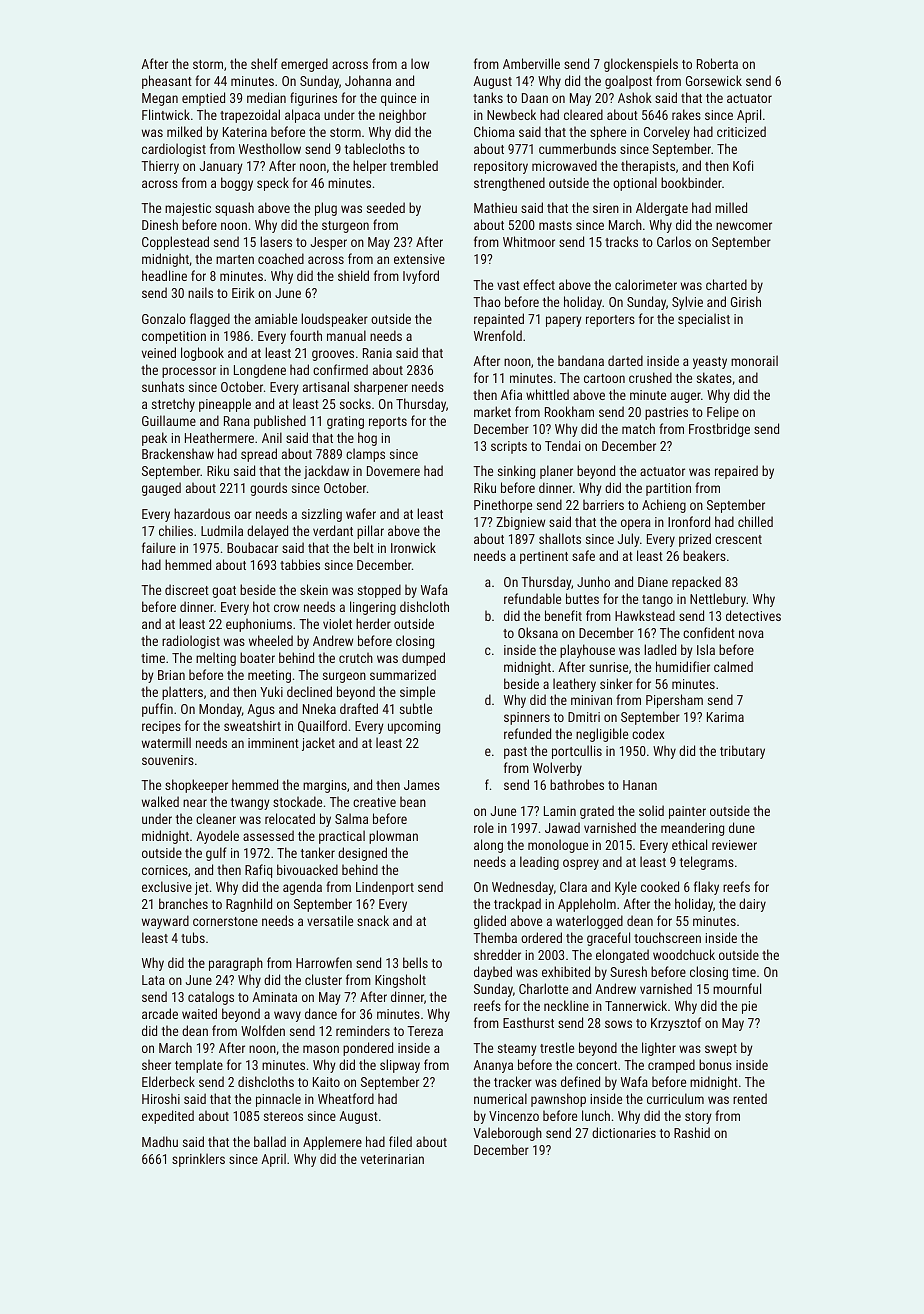 The width and height of the document is (924, 1314). I want to click on Dovemere, so click(393, 471).
